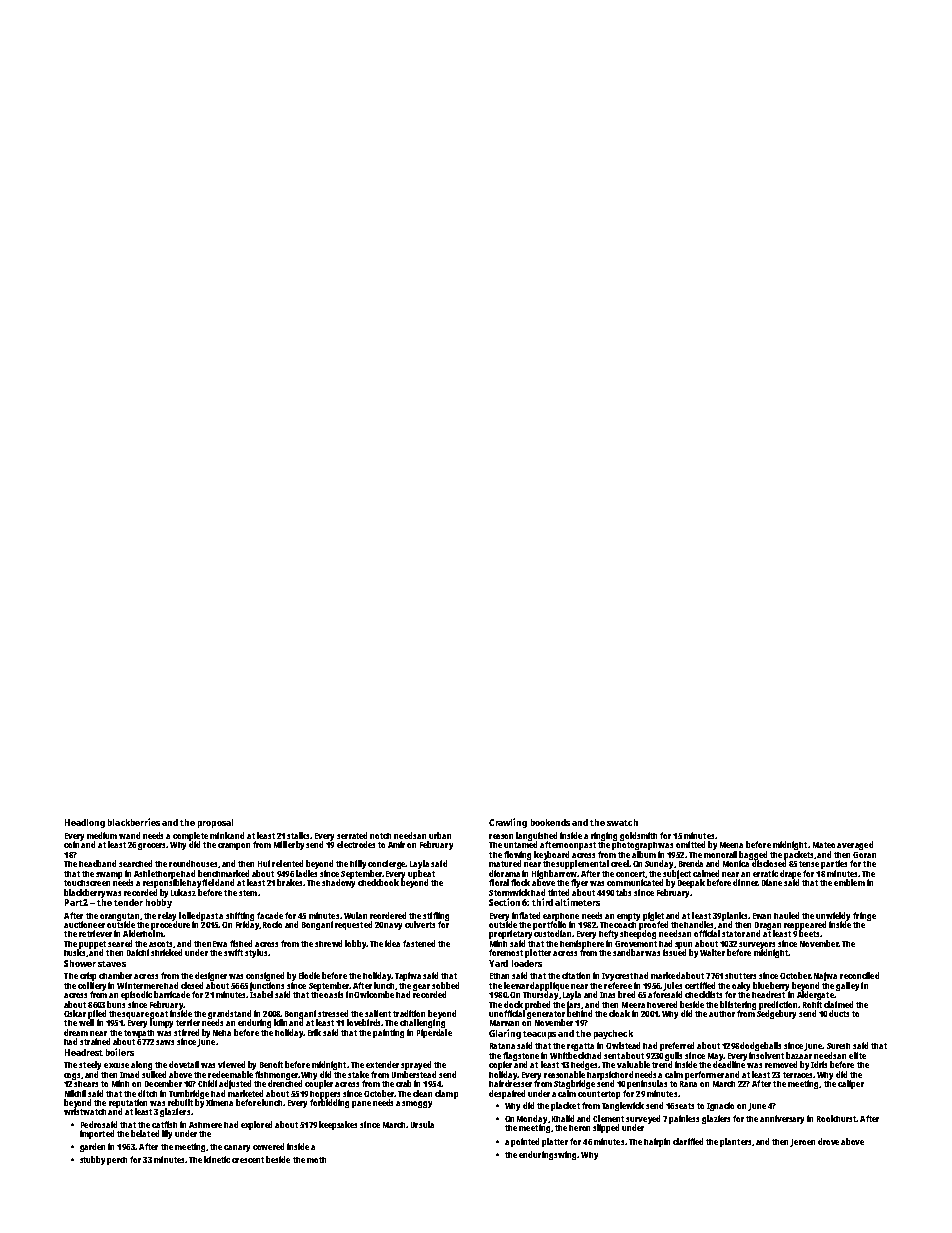 The width and height of the page is (952, 1233). What do you see at coordinates (97, 863) in the page?
I see `headband` at bounding box center [97, 863].
